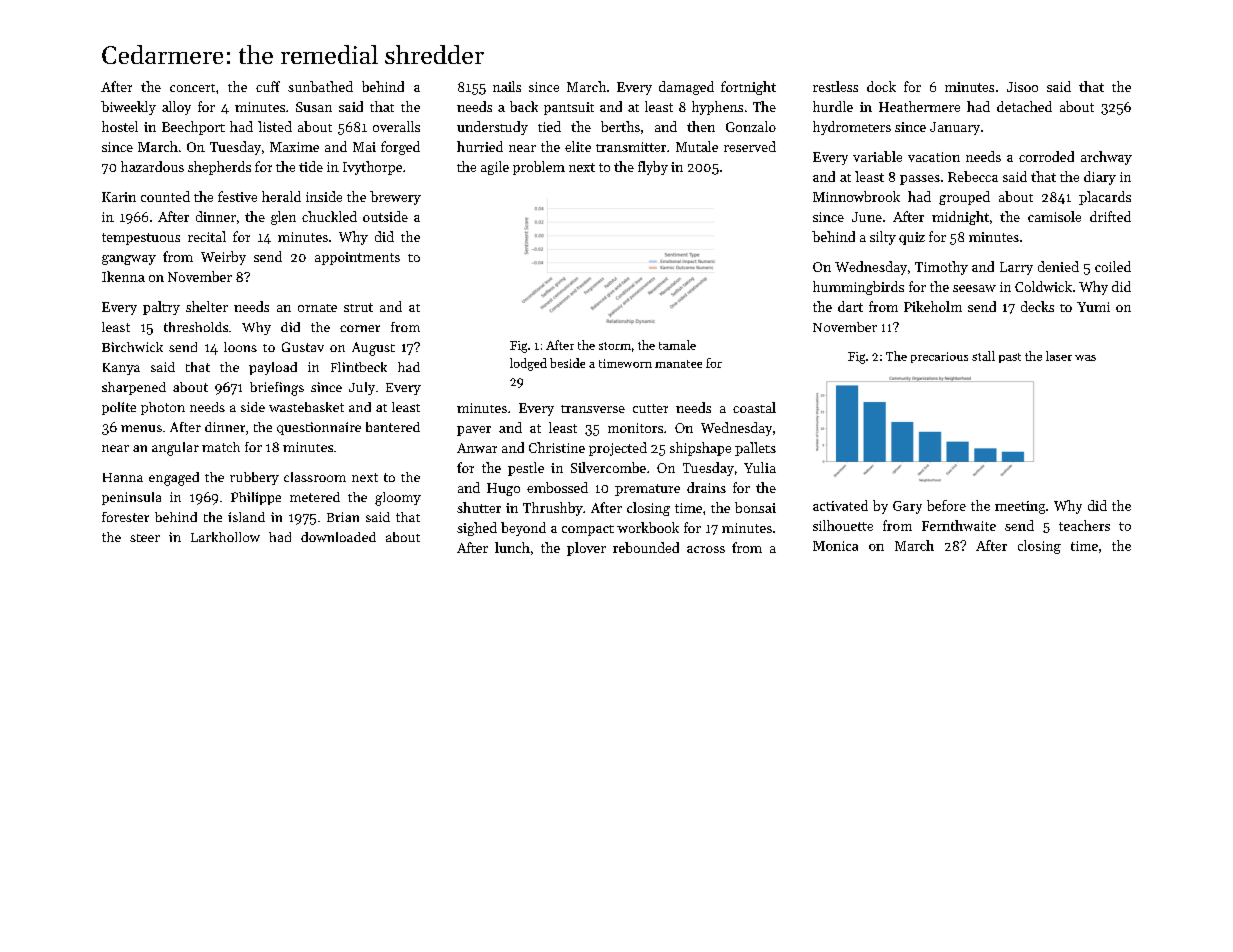 The image size is (1233, 952). I want to click on tempestuous, so click(141, 239).
